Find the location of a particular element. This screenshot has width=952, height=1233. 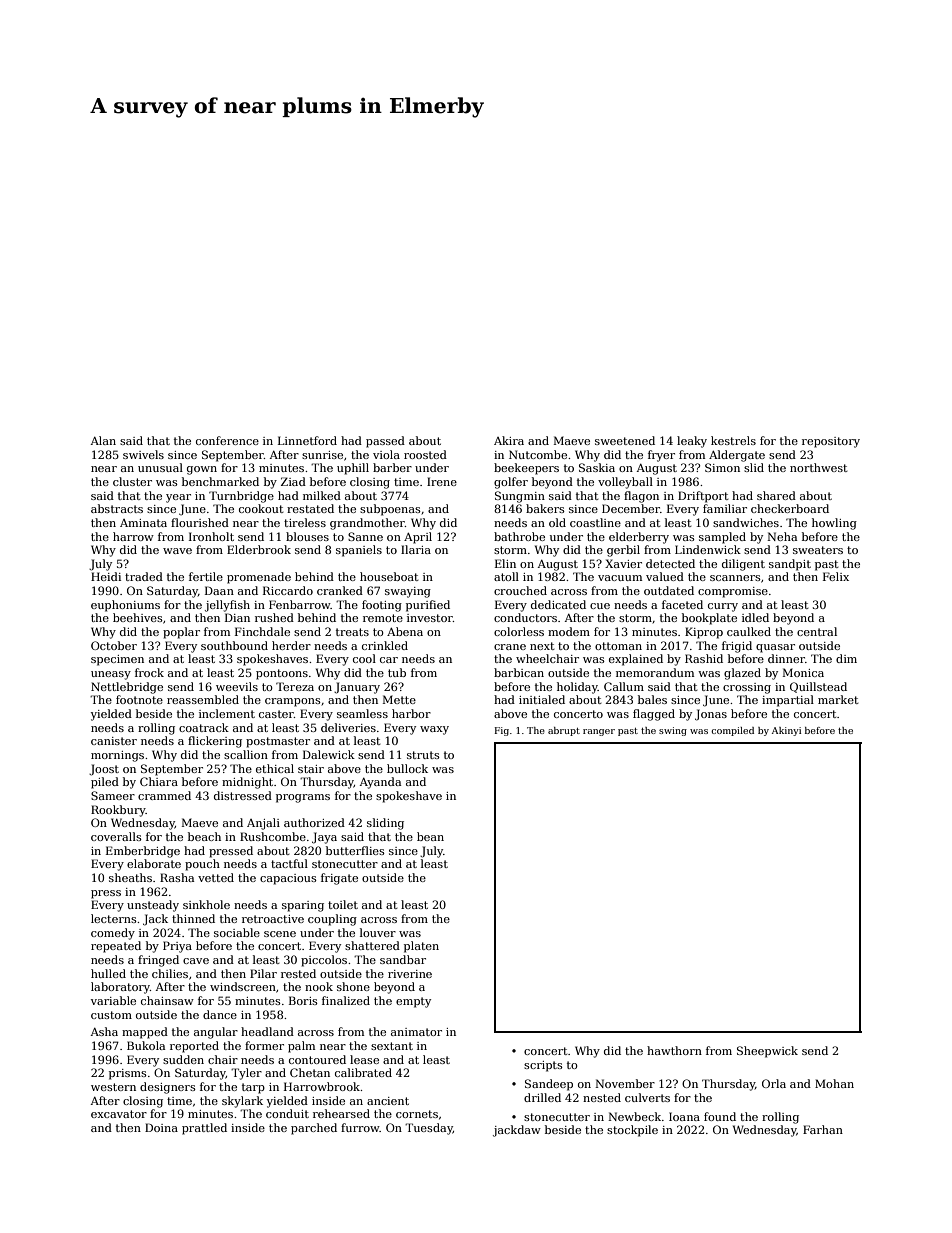

platen is located at coordinates (421, 947).
